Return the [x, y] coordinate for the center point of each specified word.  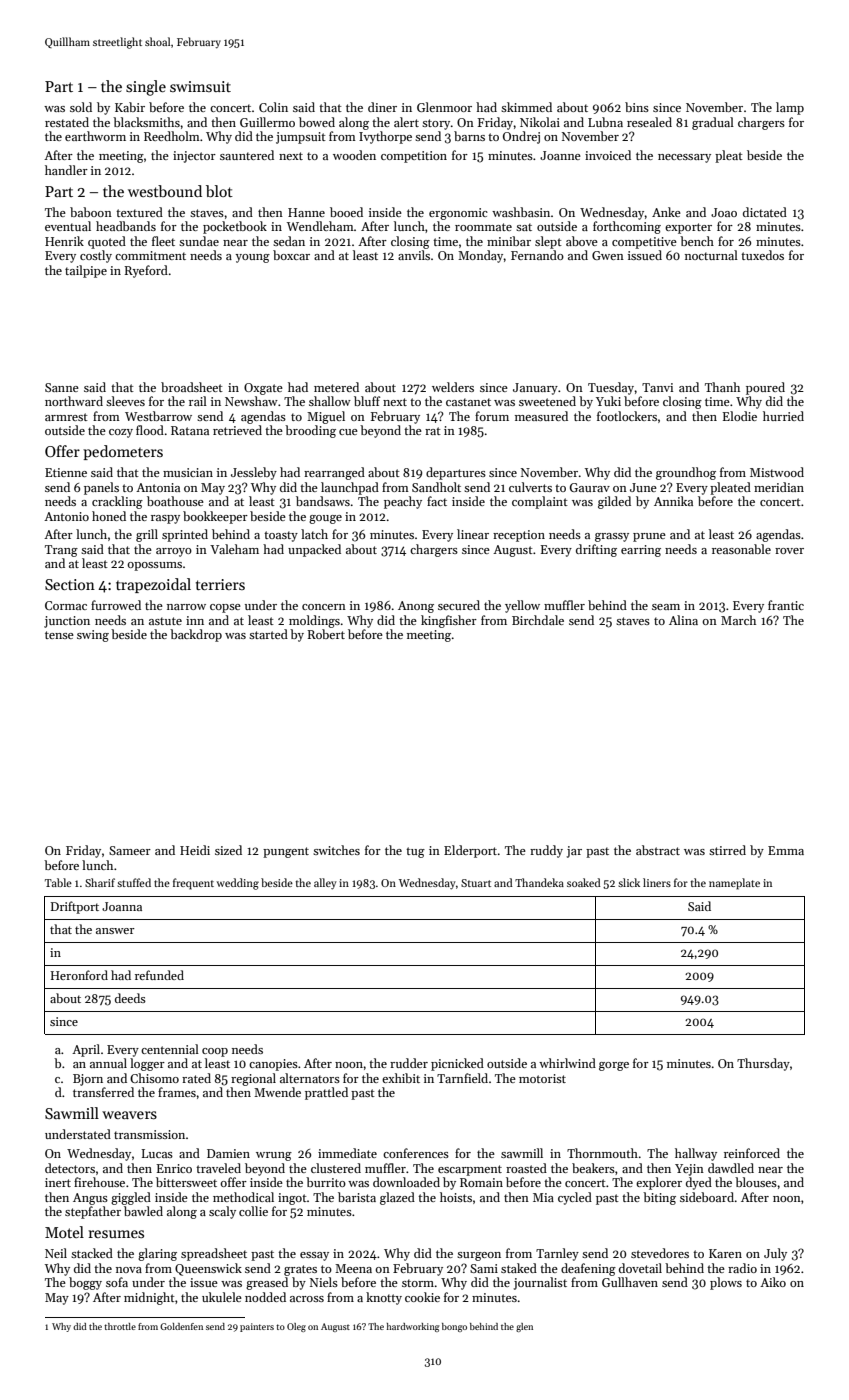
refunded [159, 975]
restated [67, 122]
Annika [673, 501]
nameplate [734, 884]
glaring [157, 1254]
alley [325, 884]
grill [147, 535]
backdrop [196, 635]
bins [637, 107]
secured [459, 605]
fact [437, 501]
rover [789, 551]
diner [382, 107]
